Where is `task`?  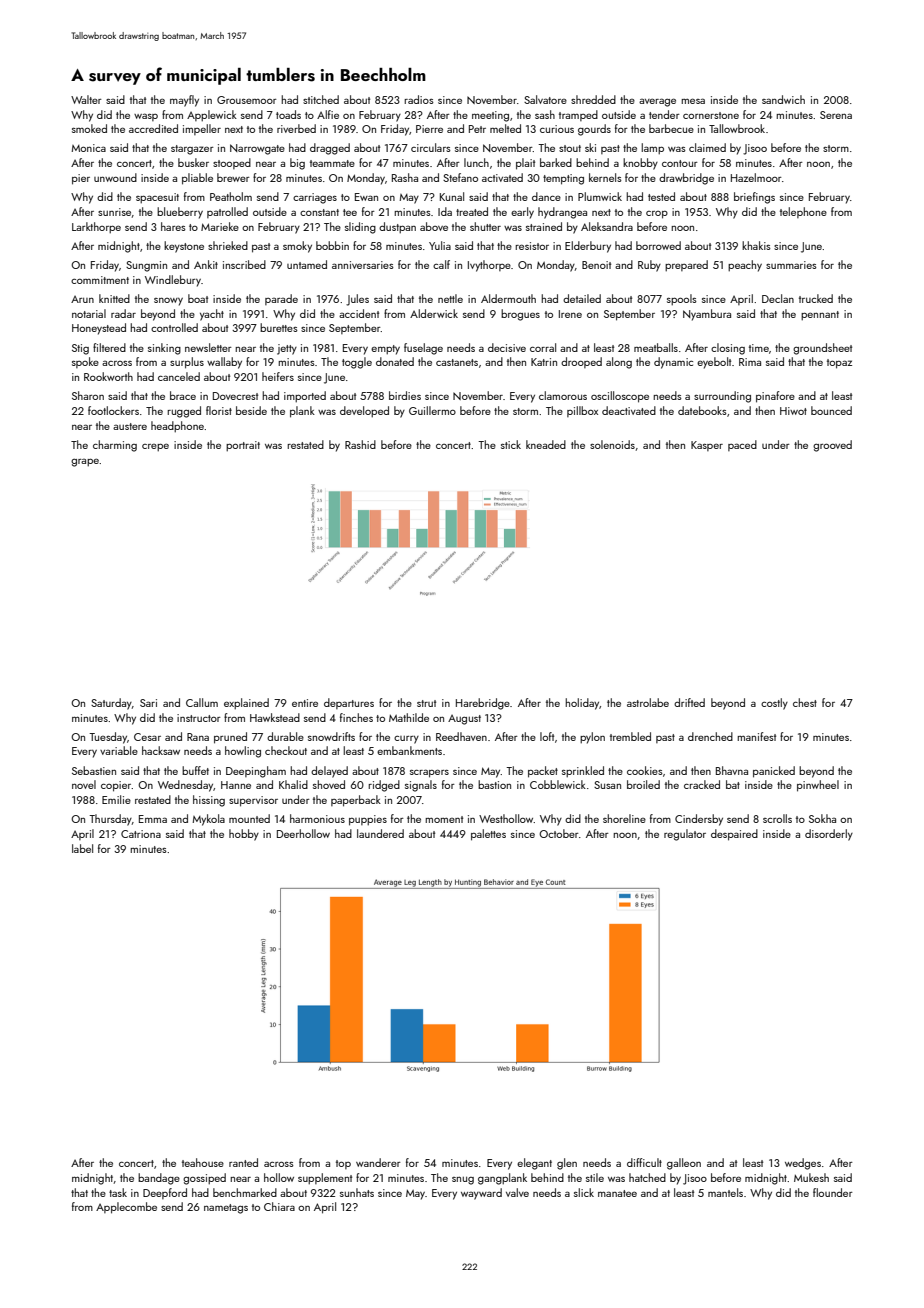 task is located at coordinates (118, 1192).
